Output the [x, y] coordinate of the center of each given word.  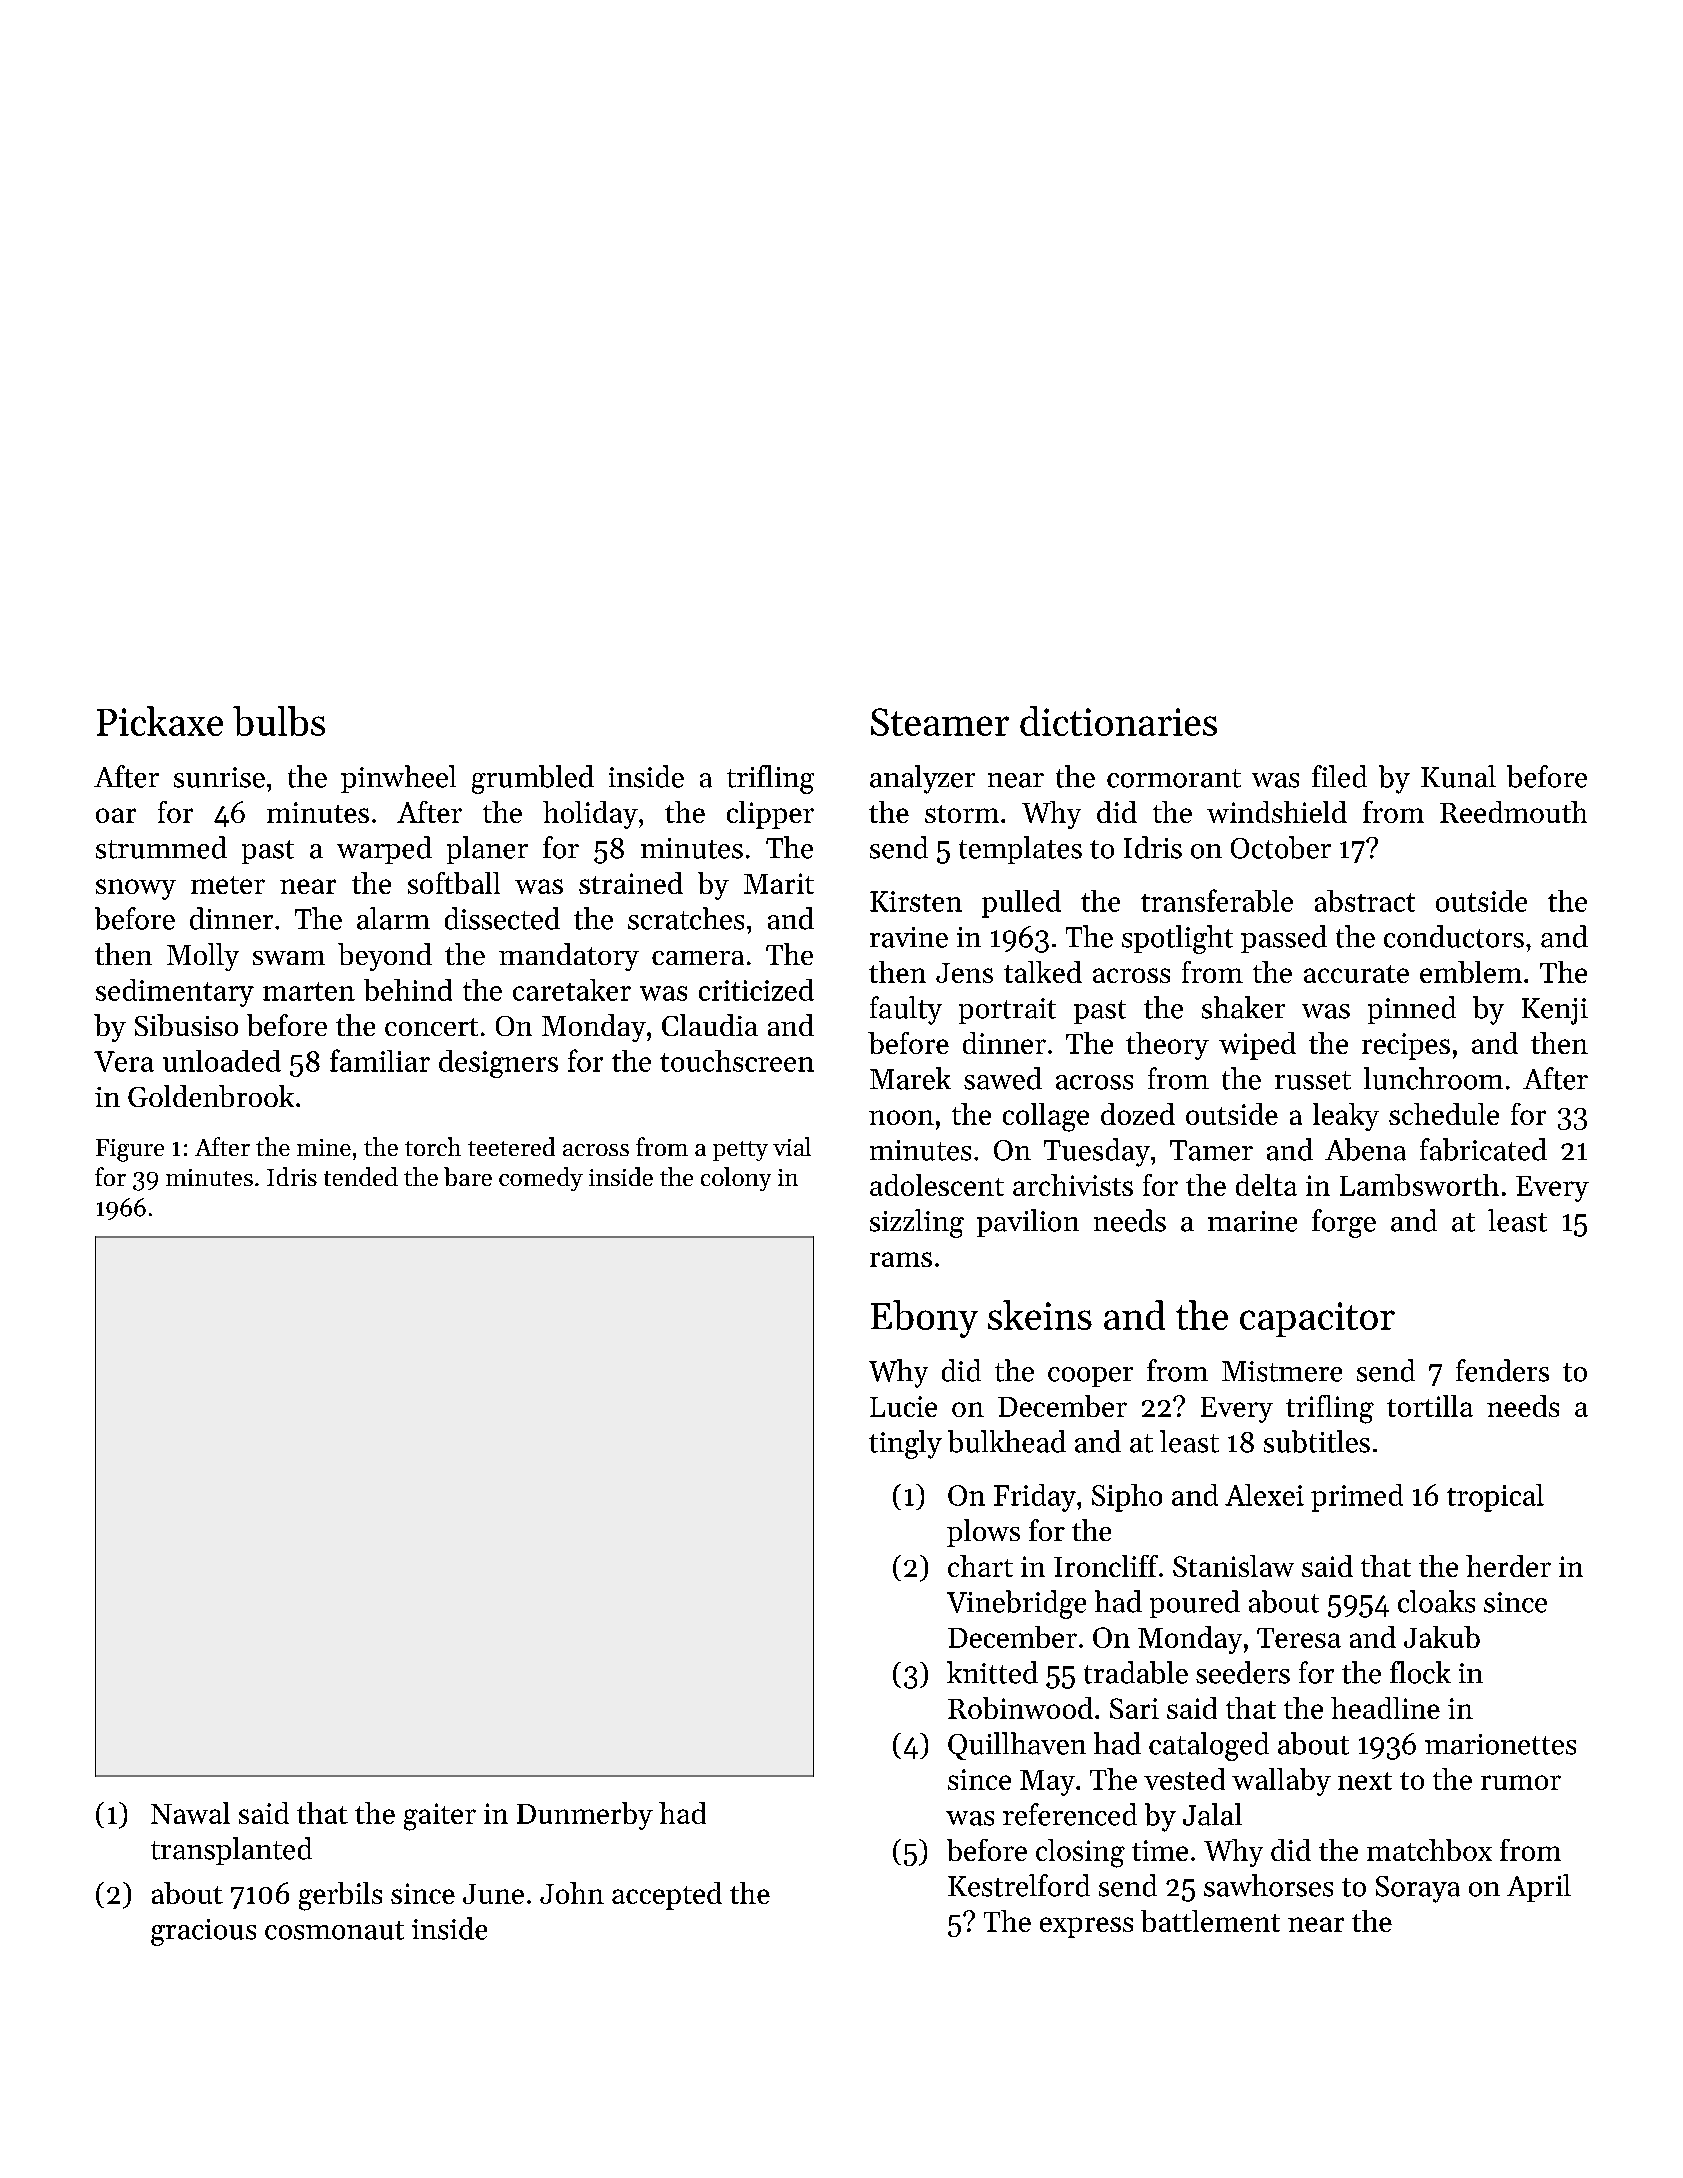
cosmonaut [334, 1930]
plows [983, 1533]
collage [1046, 1117]
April [1539, 1888]
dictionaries [1118, 721]
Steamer [940, 722]
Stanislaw [1233, 1566]
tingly [905, 1444]
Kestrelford [1019, 1885]
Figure [130, 1150]
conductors [1454, 936]
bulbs [279, 721]
